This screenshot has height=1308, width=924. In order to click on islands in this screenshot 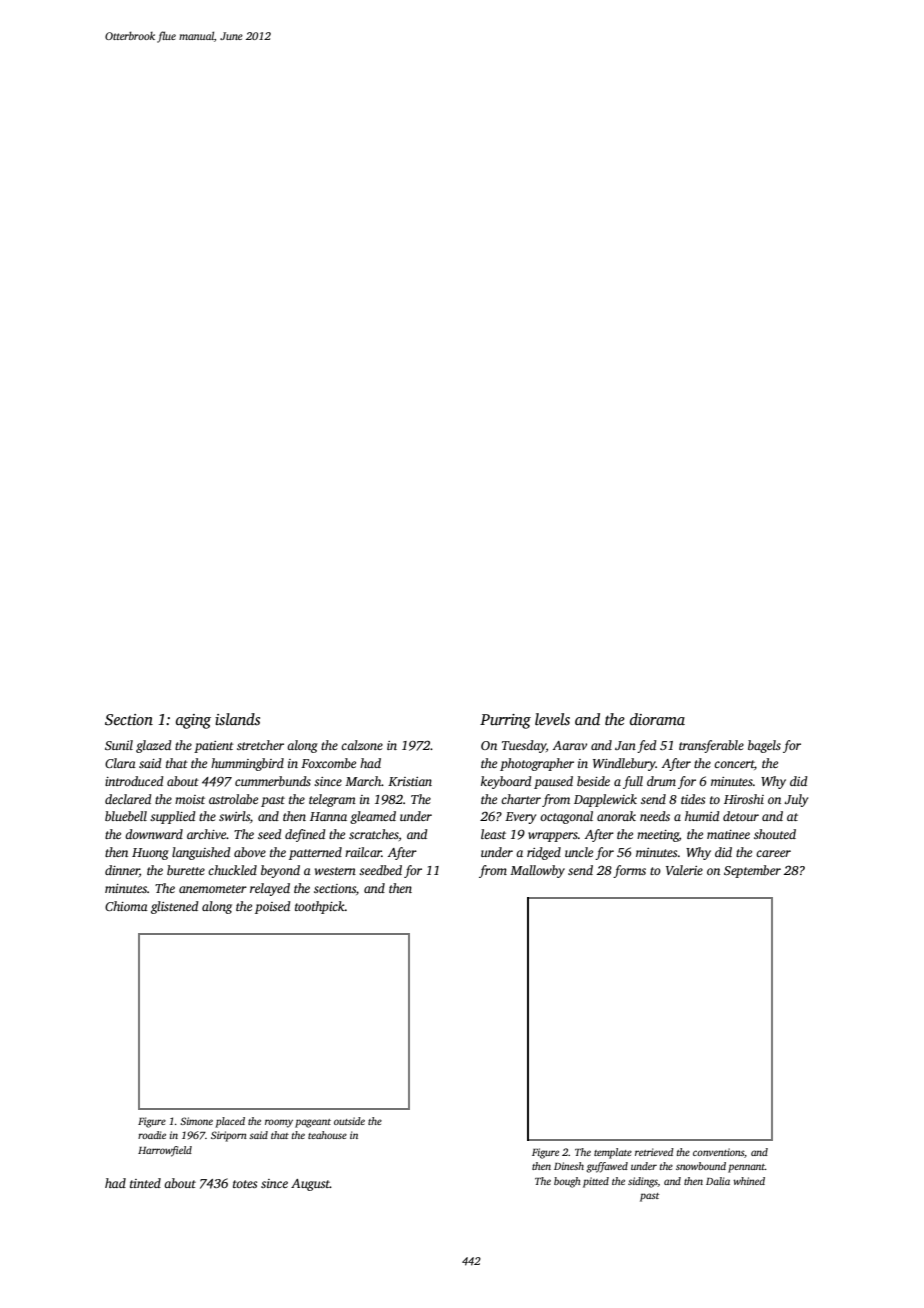, I will do `click(237, 719)`.
